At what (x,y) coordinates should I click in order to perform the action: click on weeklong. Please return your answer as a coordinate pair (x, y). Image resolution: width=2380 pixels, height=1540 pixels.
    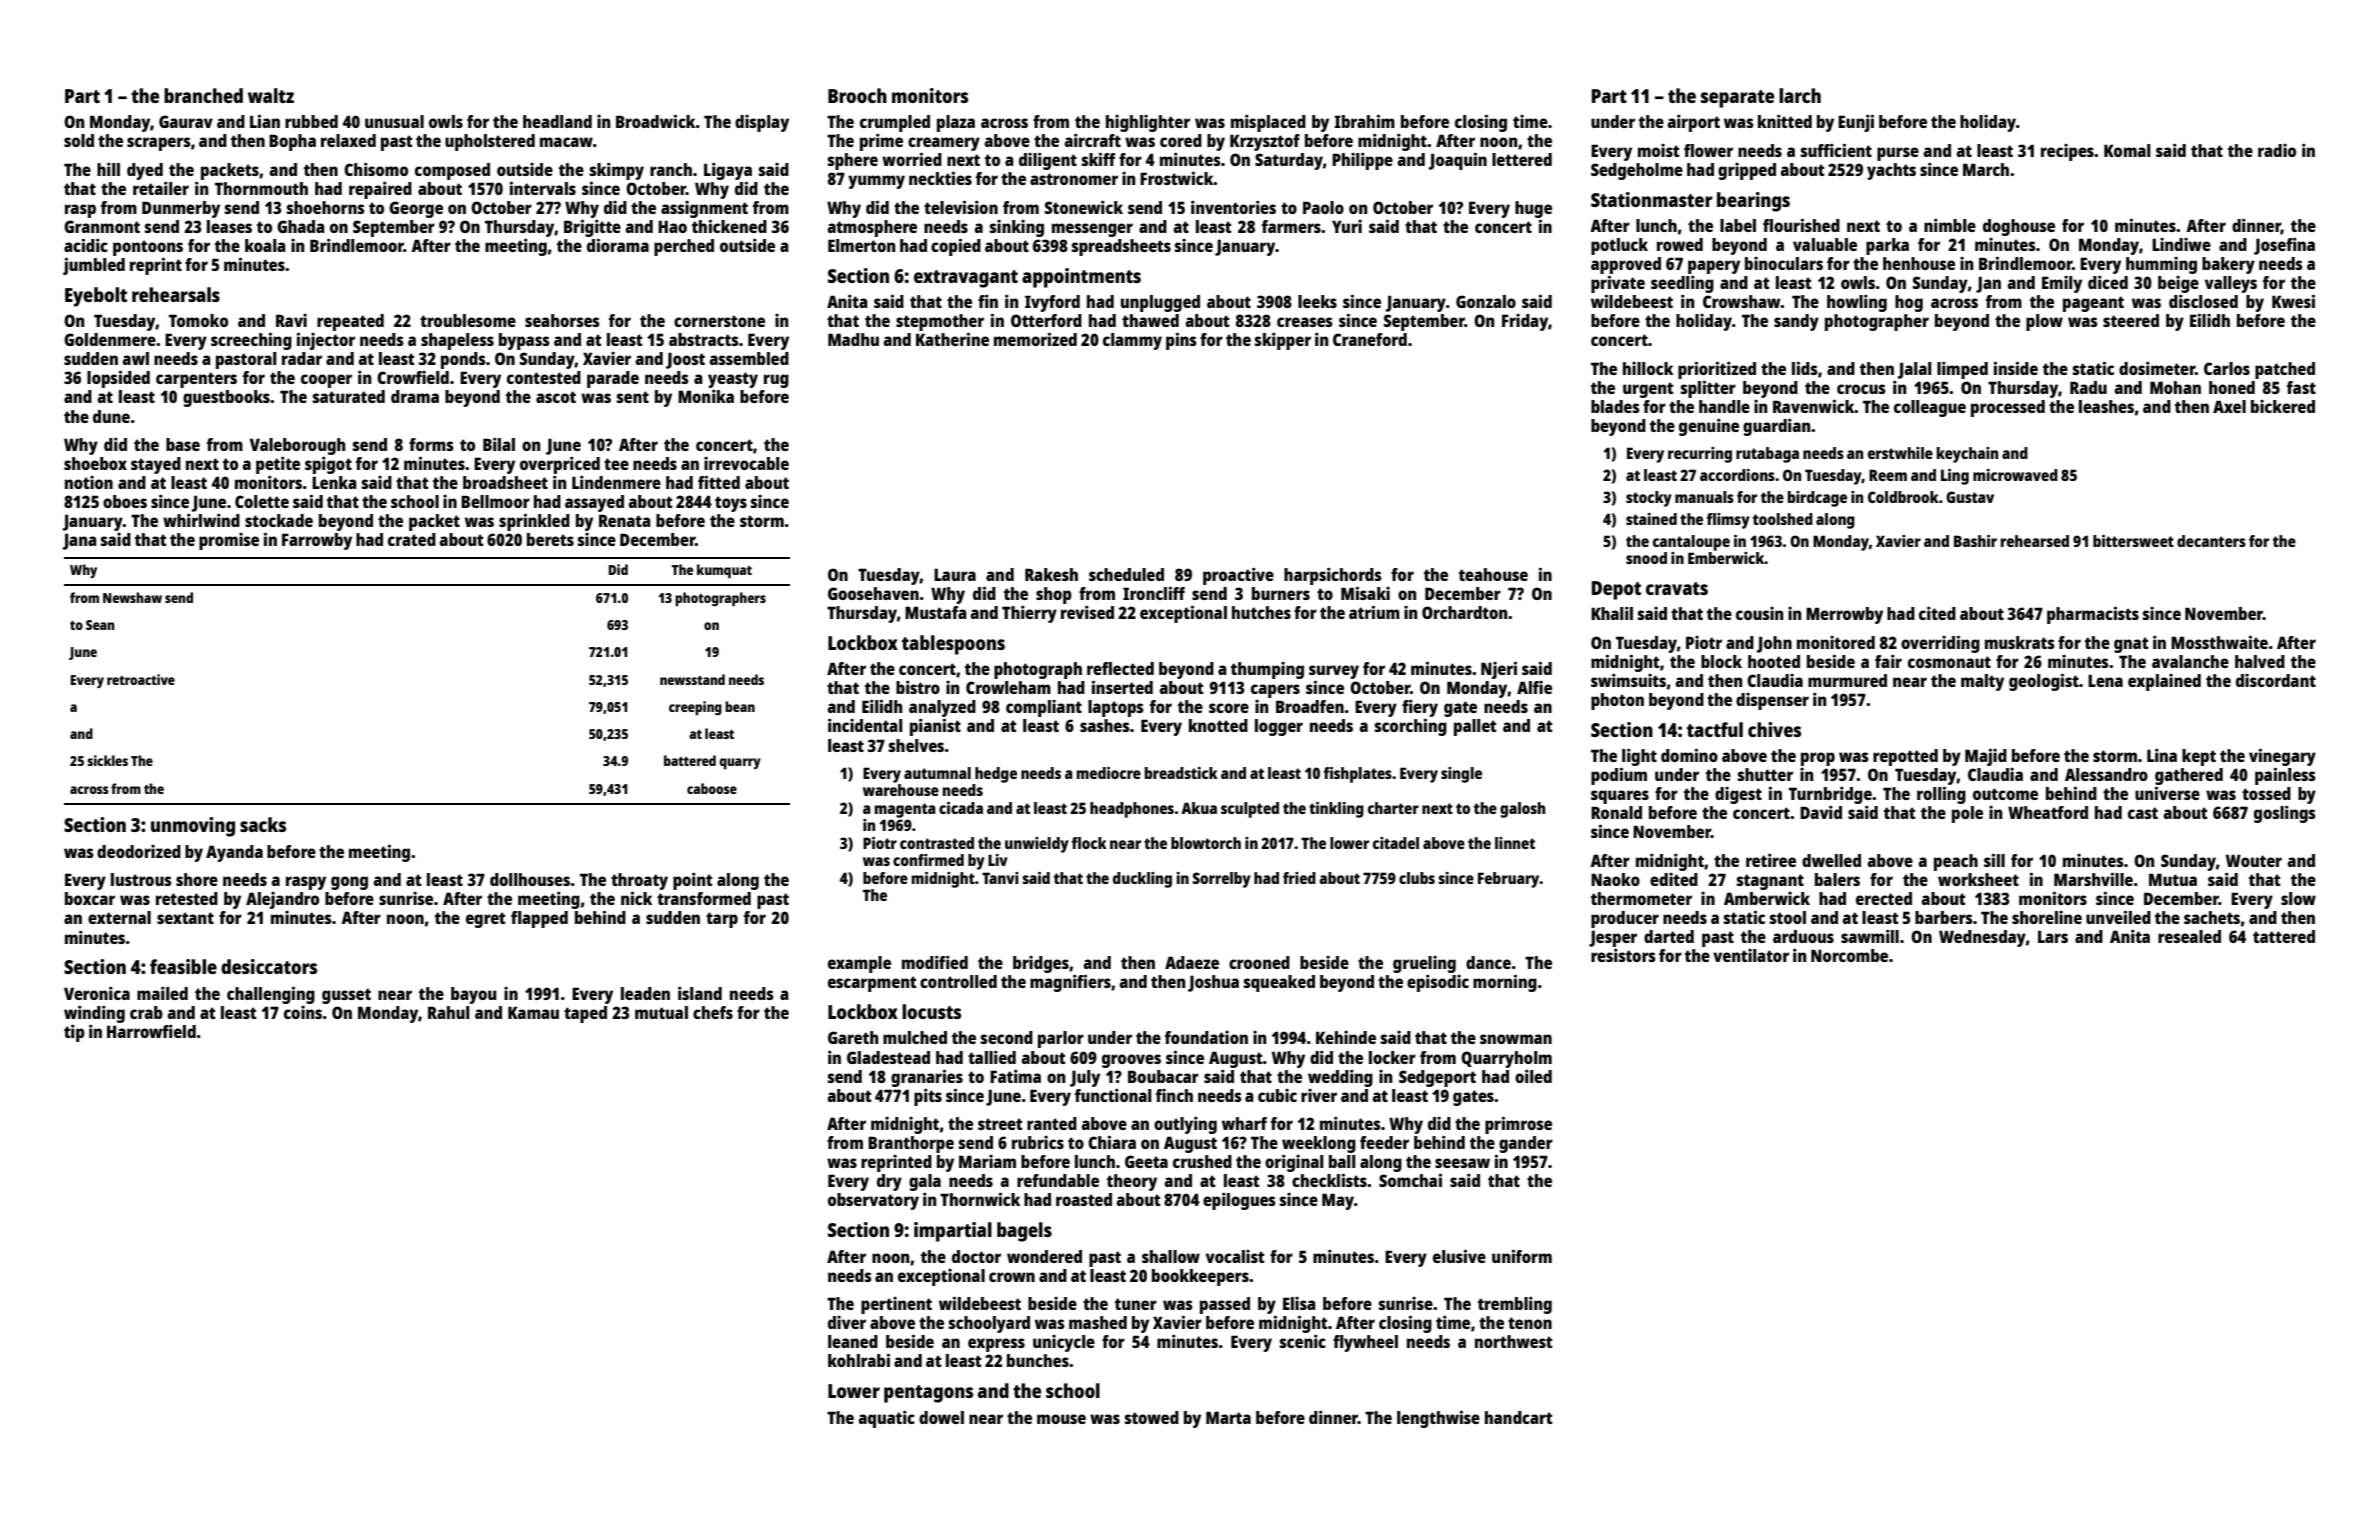
    Looking at the image, I should click on (1319, 1144).
